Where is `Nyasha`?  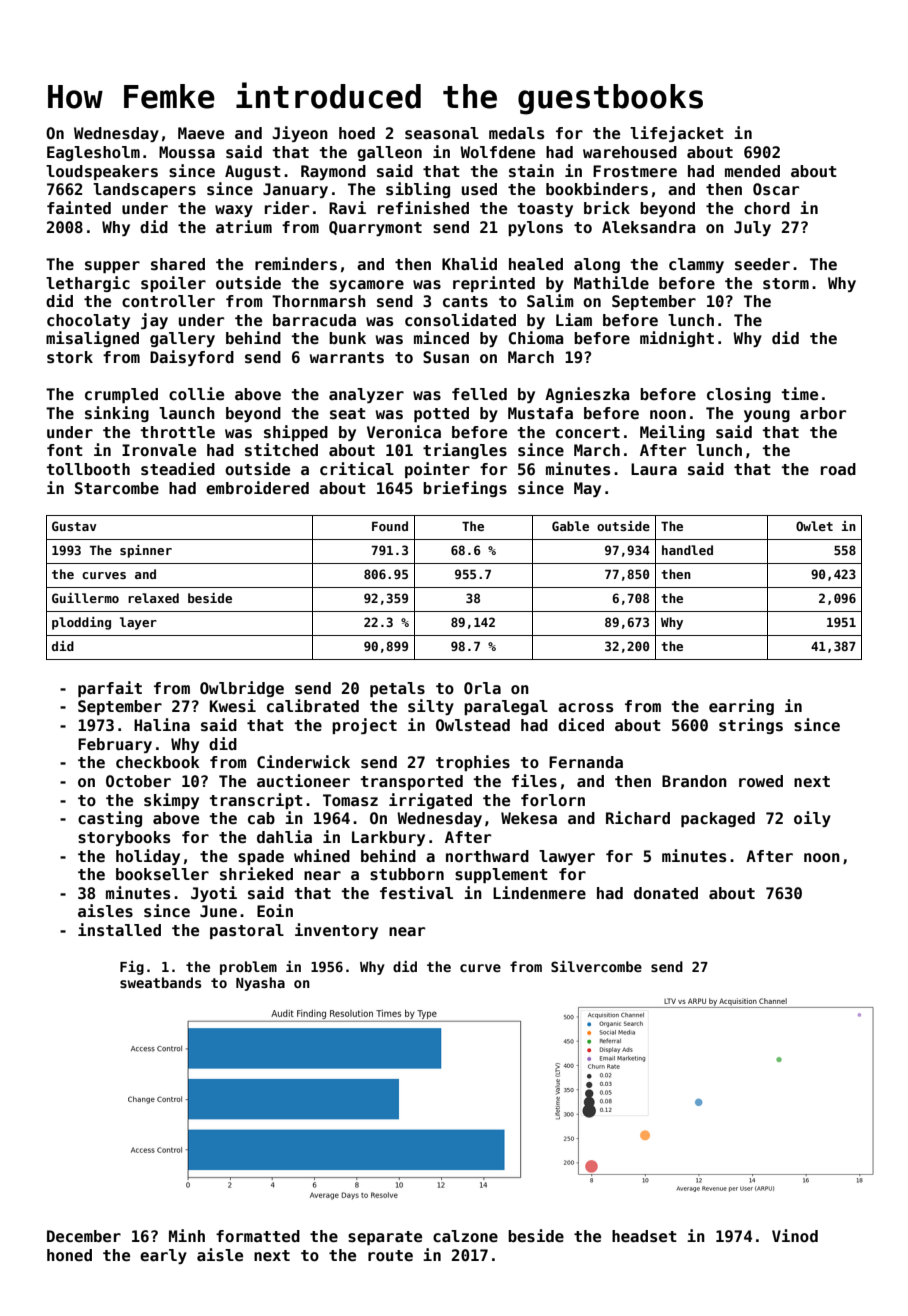
Nyasha is located at coordinates (260, 984).
